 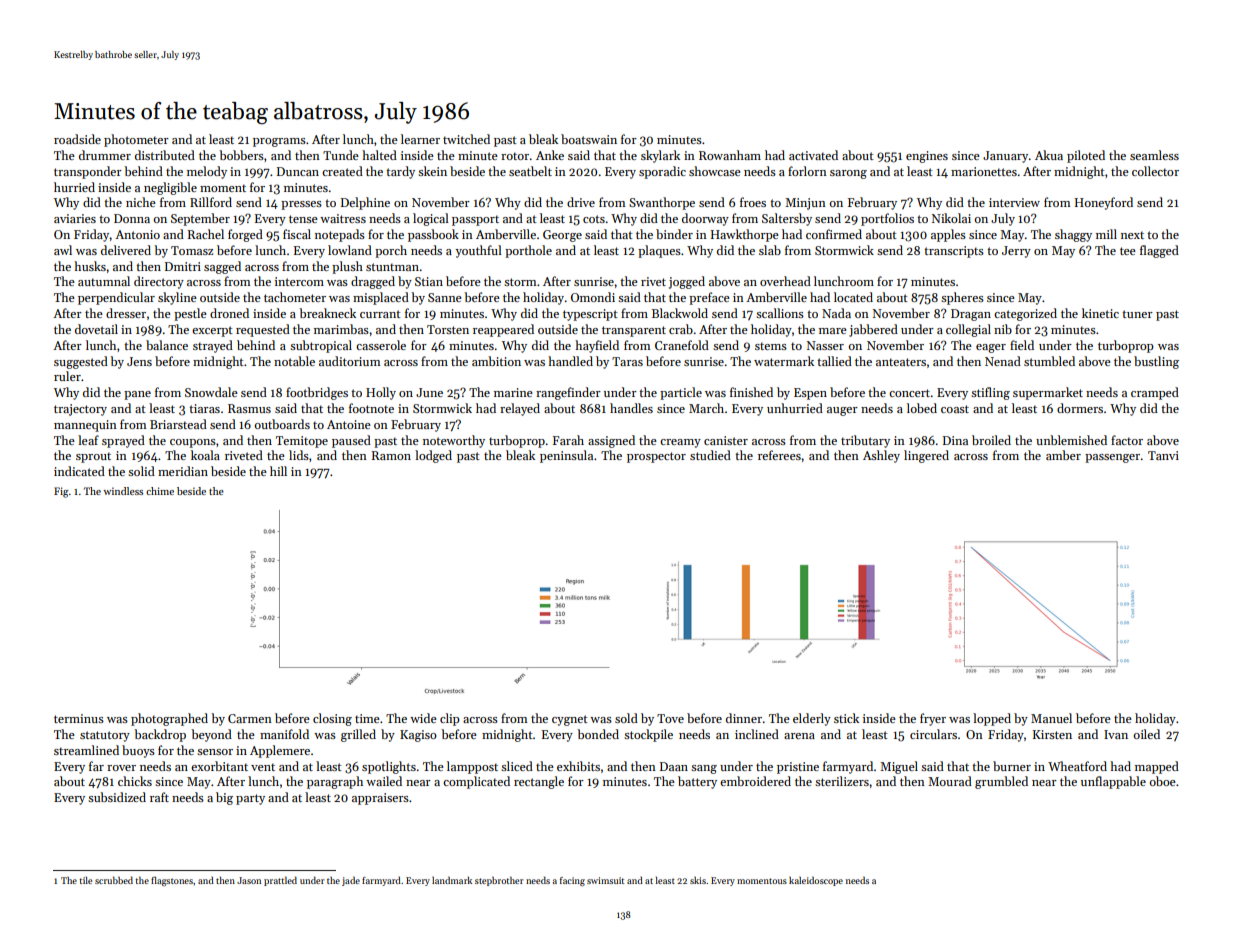 What do you see at coordinates (589, 139) in the page?
I see `boatswain` at bounding box center [589, 139].
